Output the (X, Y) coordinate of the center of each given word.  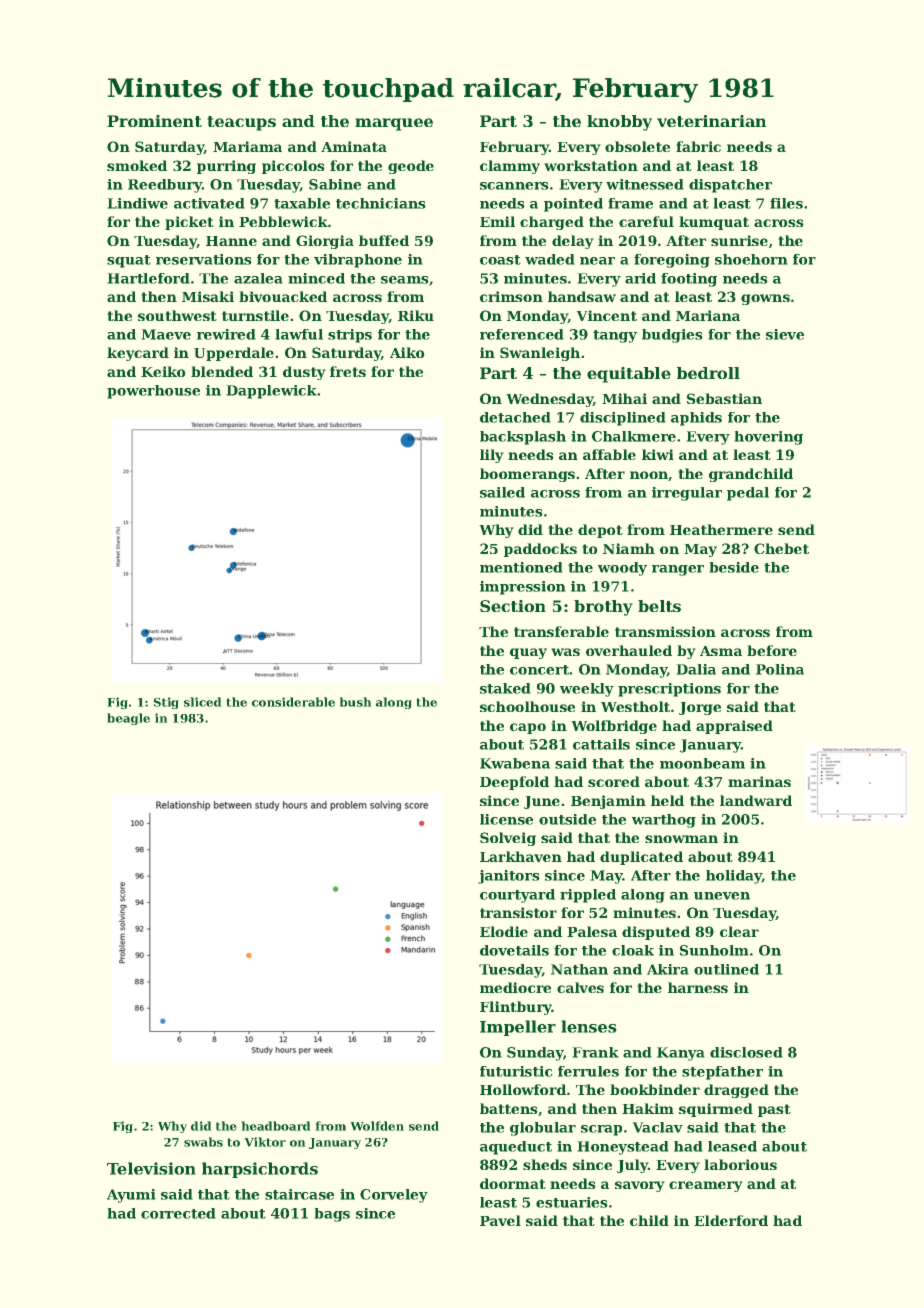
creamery (706, 1186)
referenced (522, 334)
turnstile (255, 315)
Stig (166, 703)
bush (356, 702)
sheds (545, 1164)
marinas (759, 781)
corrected (178, 1213)
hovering (768, 438)
